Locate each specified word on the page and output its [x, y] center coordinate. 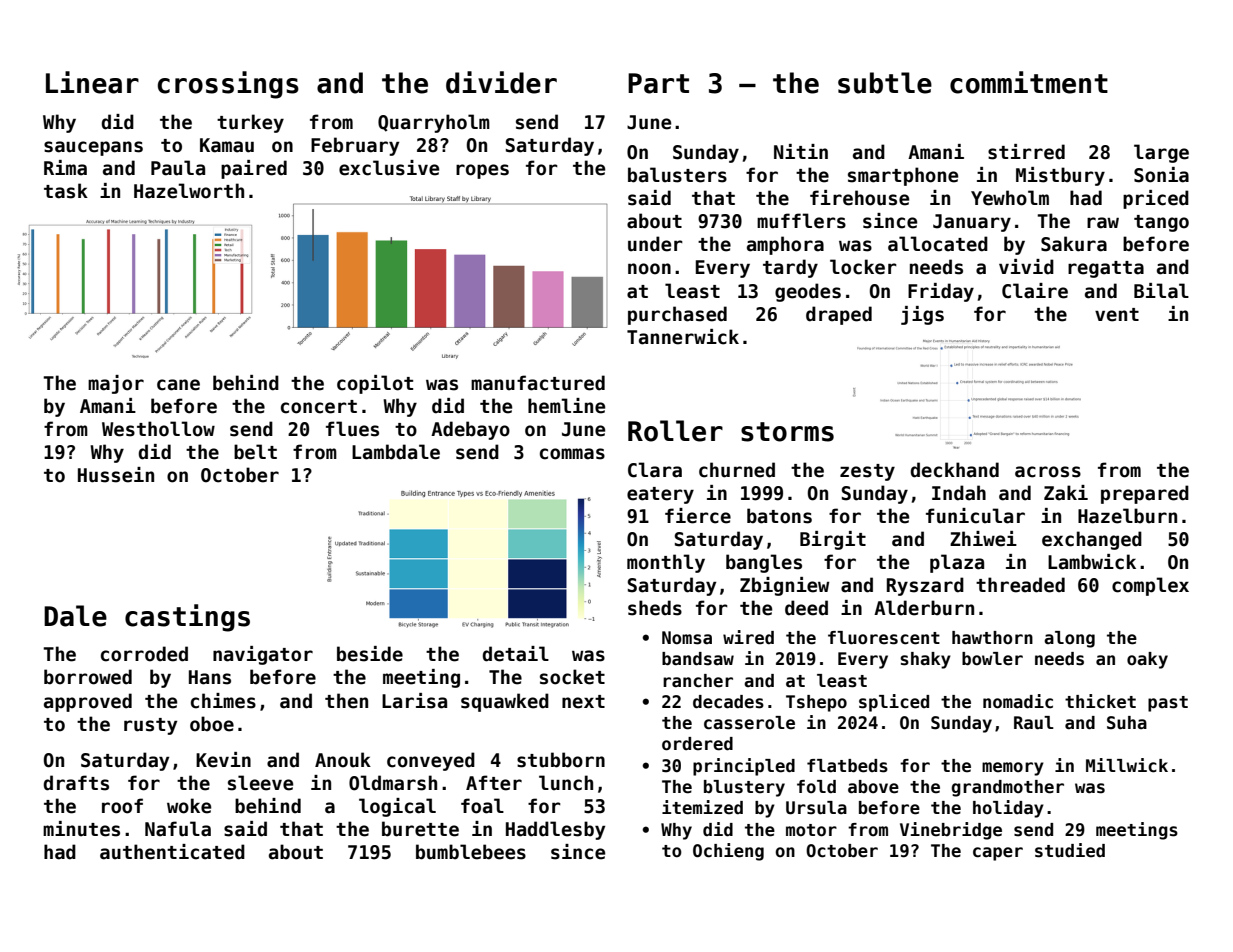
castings [187, 618]
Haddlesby [555, 830]
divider [501, 82]
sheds [655, 608]
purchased [677, 315]
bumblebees [471, 852]
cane [178, 385]
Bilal [1161, 291]
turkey [250, 123]
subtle [885, 83]
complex [1150, 586]
